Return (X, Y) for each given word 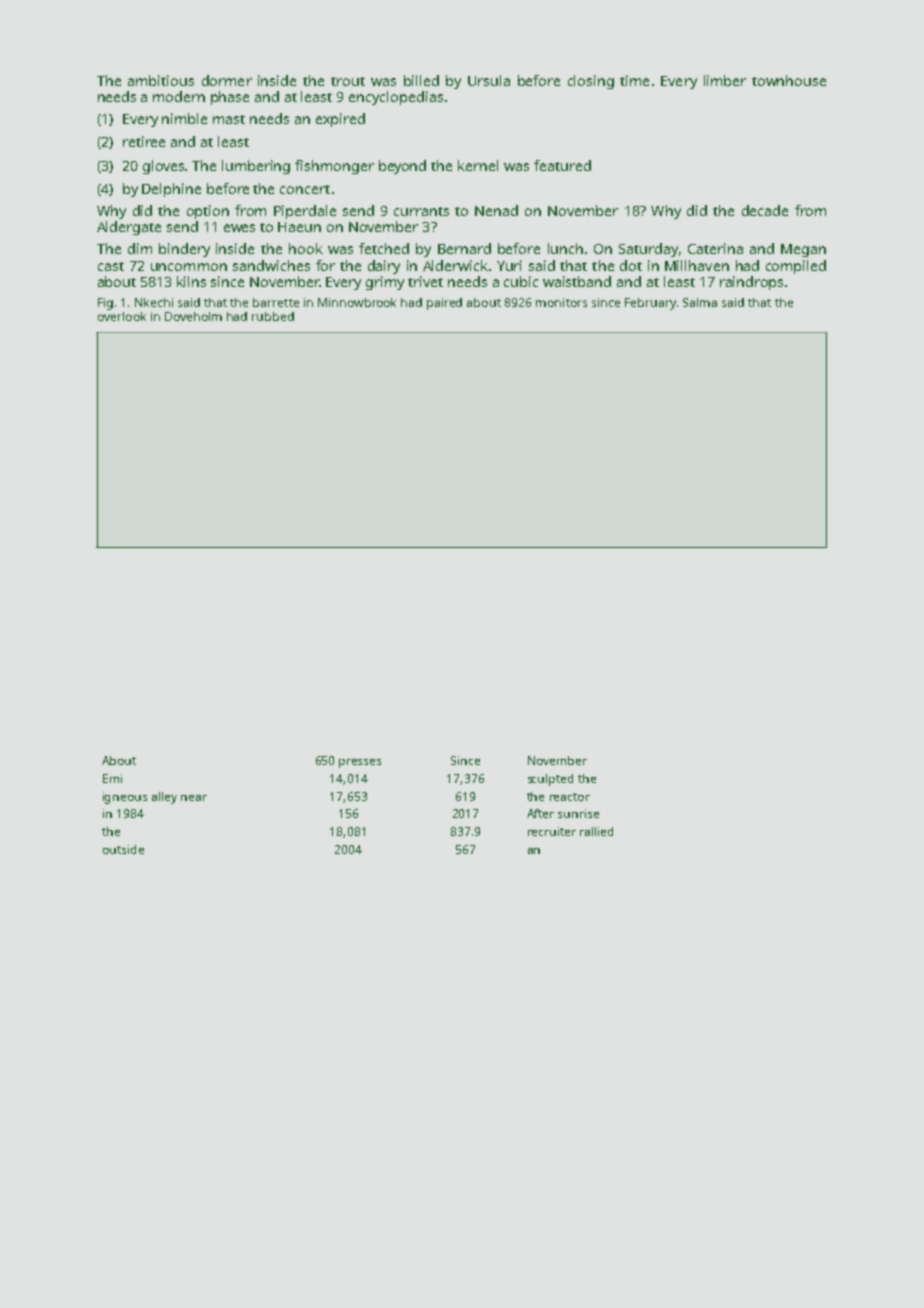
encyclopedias (396, 98)
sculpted (550, 780)
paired (444, 304)
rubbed (273, 316)
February (650, 304)
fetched (384, 248)
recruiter (552, 831)
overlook (122, 316)
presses (360, 763)
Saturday (648, 250)
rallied (596, 831)
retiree (144, 141)
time (634, 80)
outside (123, 849)
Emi (112, 778)
